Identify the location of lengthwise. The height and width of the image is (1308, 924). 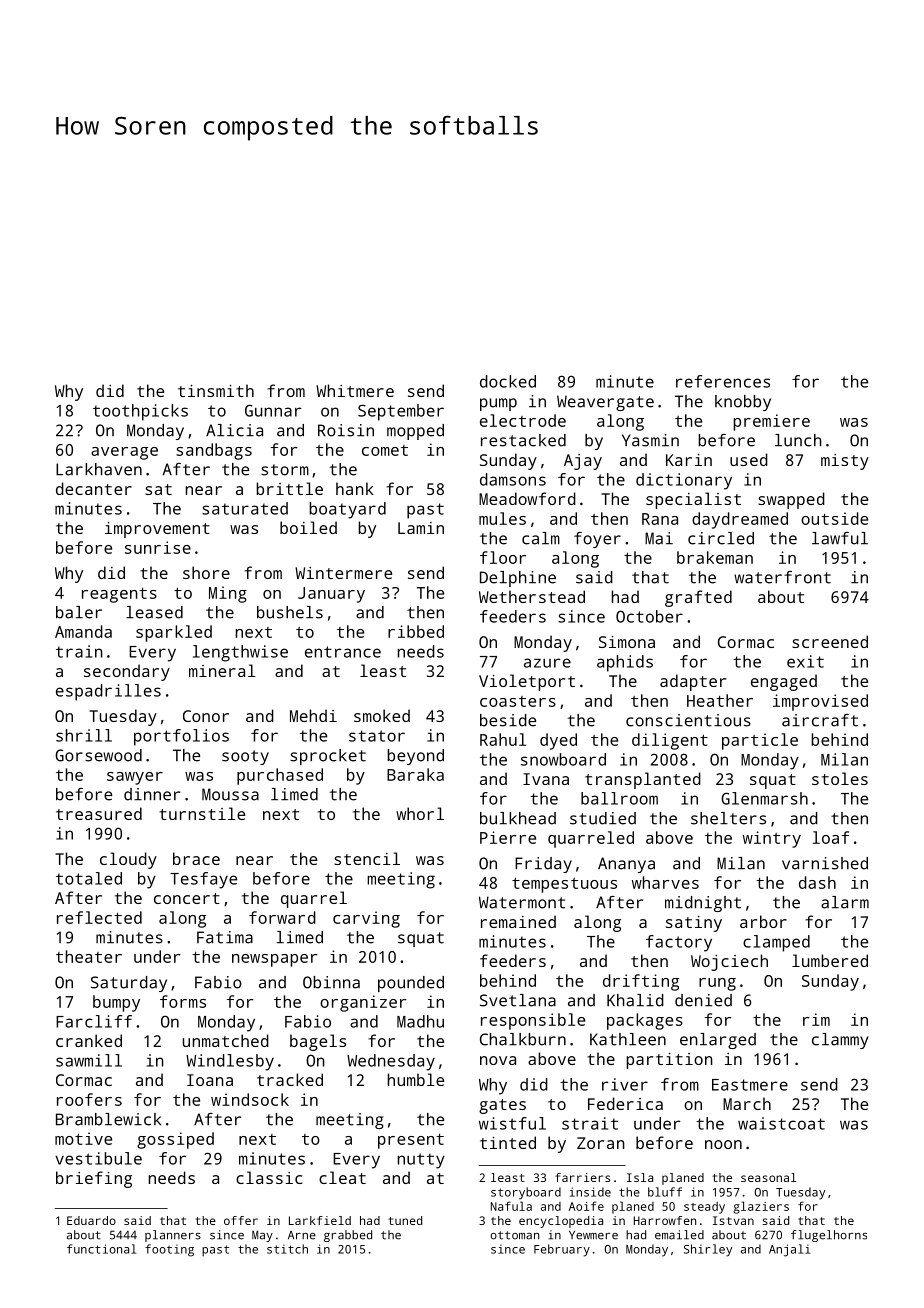
(240, 653).
